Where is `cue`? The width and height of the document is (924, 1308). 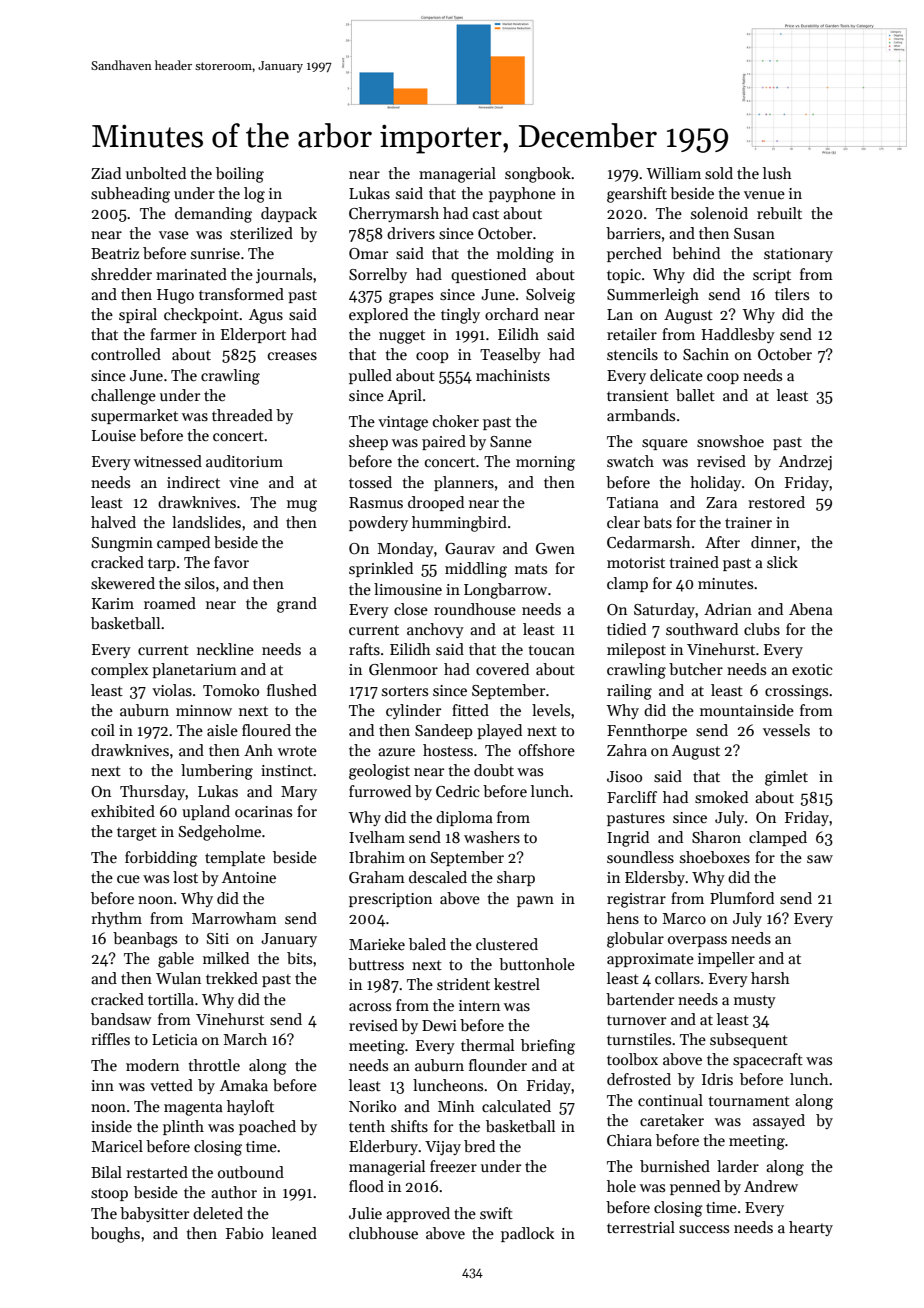
cue is located at coordinates (128, 879).
